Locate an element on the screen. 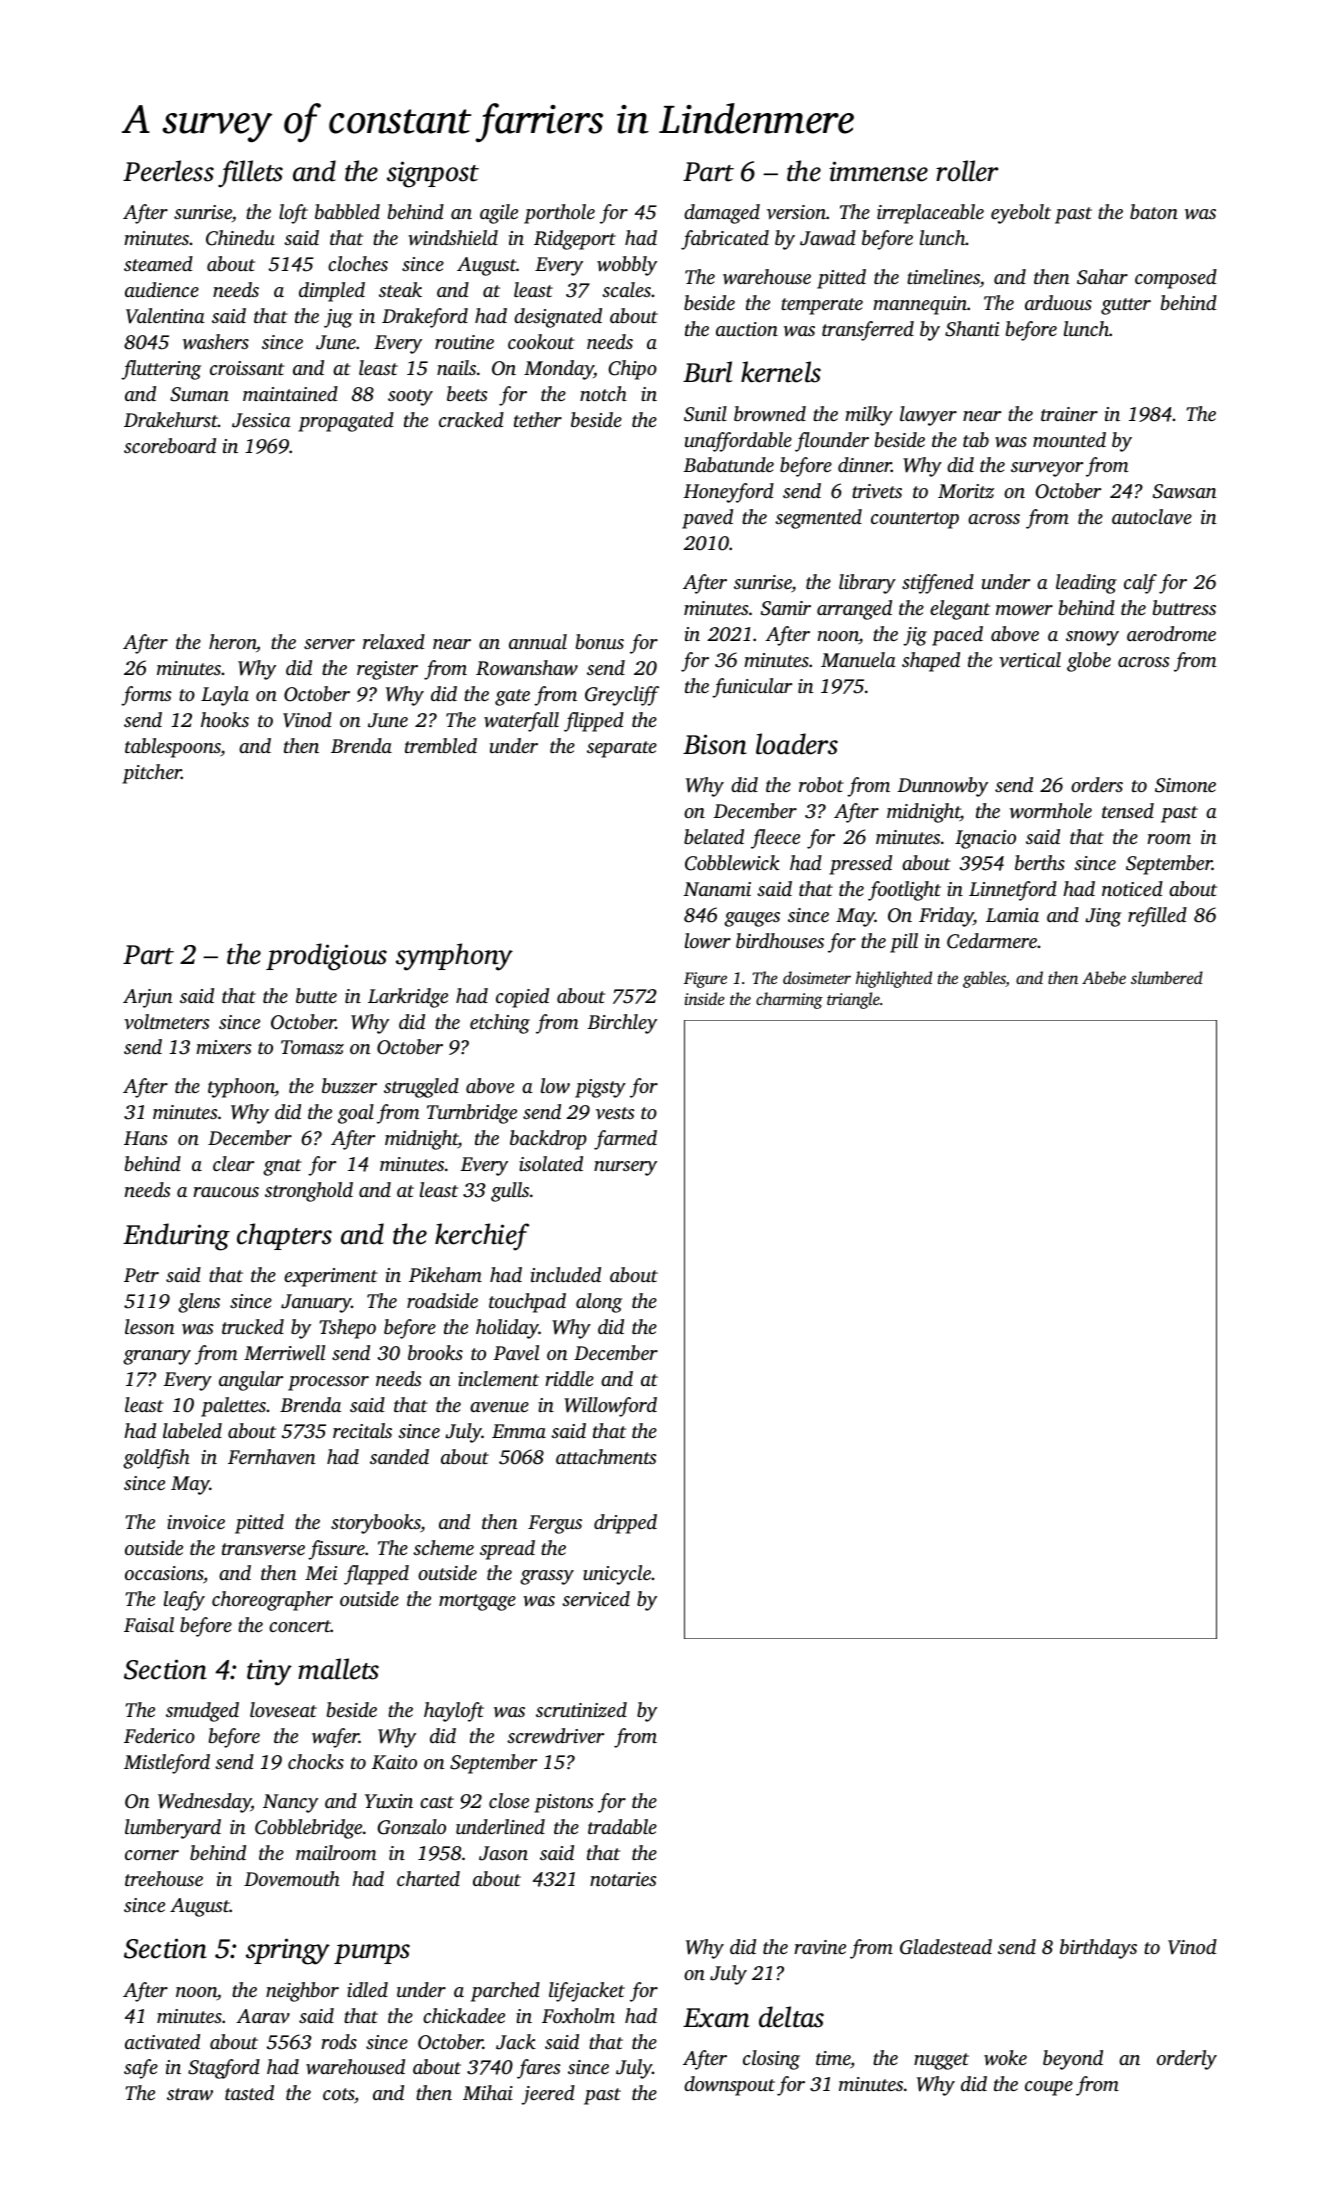 The image size is (1341, 2209). flapped is located at coordinates (376, 1575).
